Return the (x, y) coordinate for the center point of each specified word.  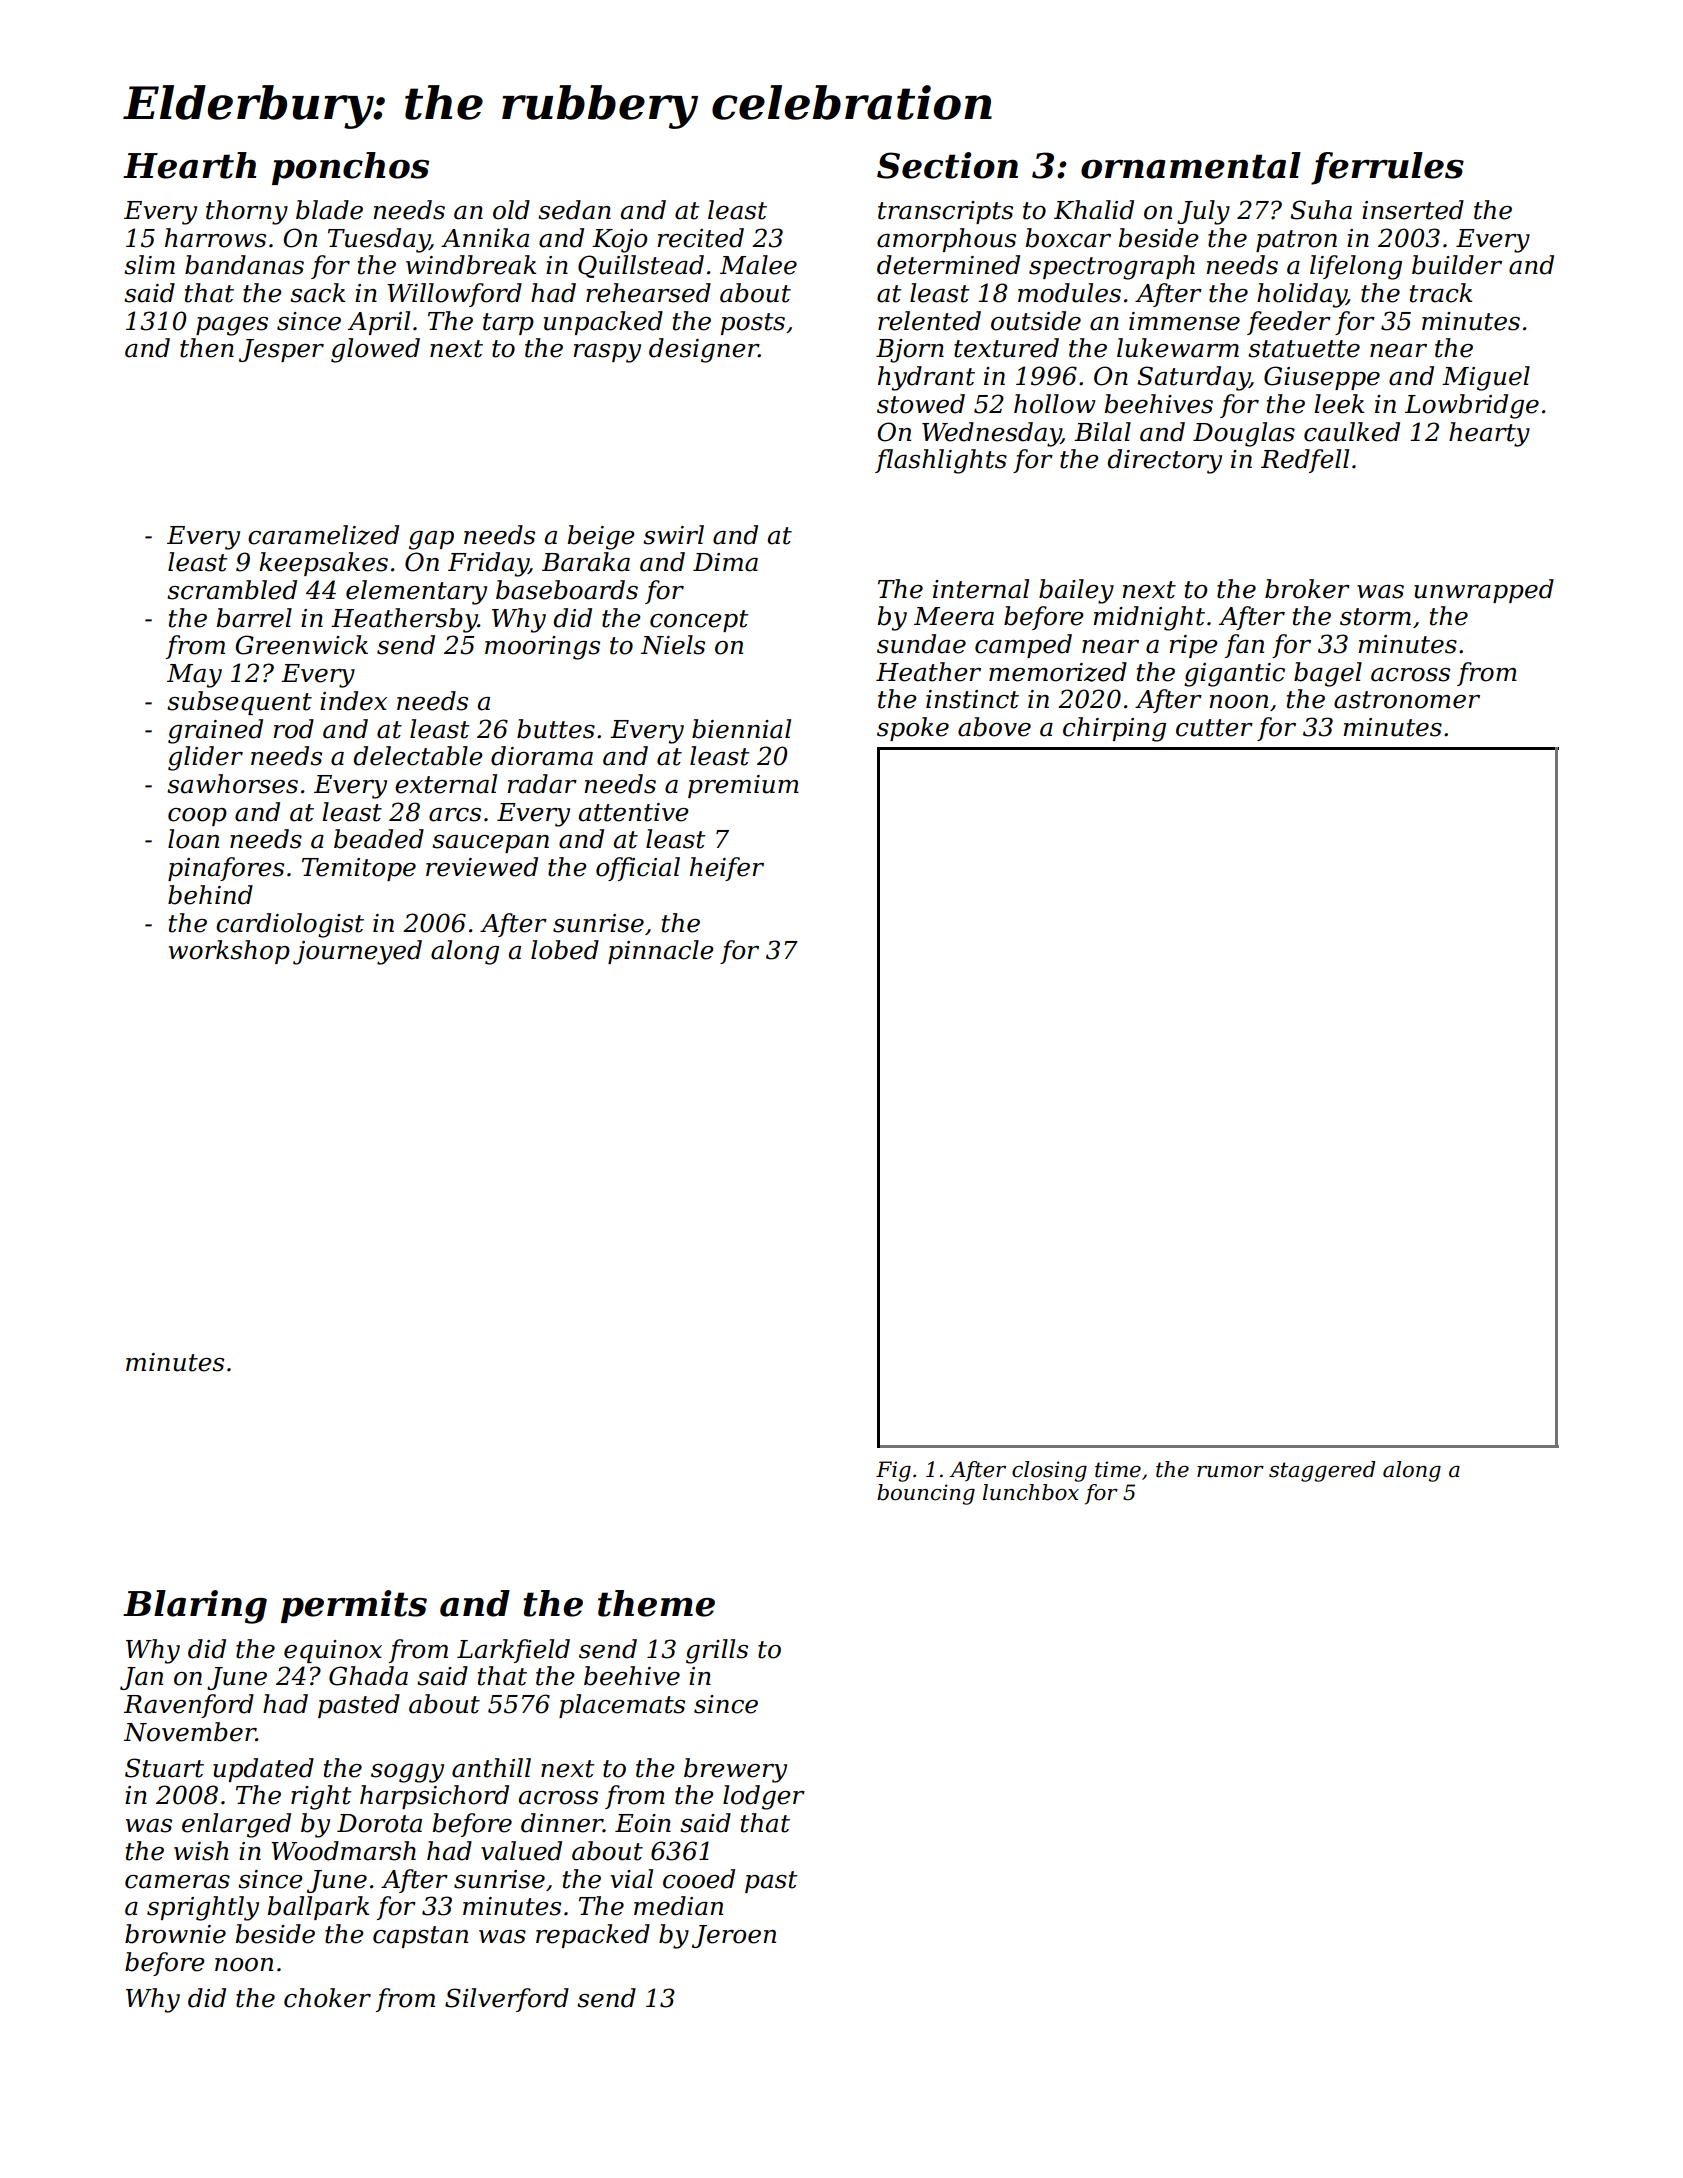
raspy (607, 353)
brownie (175, 1934)
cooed (699, 1879)
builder (1457, 265)
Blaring (195, 1607)
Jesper (281, 350)
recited (700, 238)
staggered (1322, 1471)
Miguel (1486, 378)
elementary (416, 592)
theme (656, 1603)
